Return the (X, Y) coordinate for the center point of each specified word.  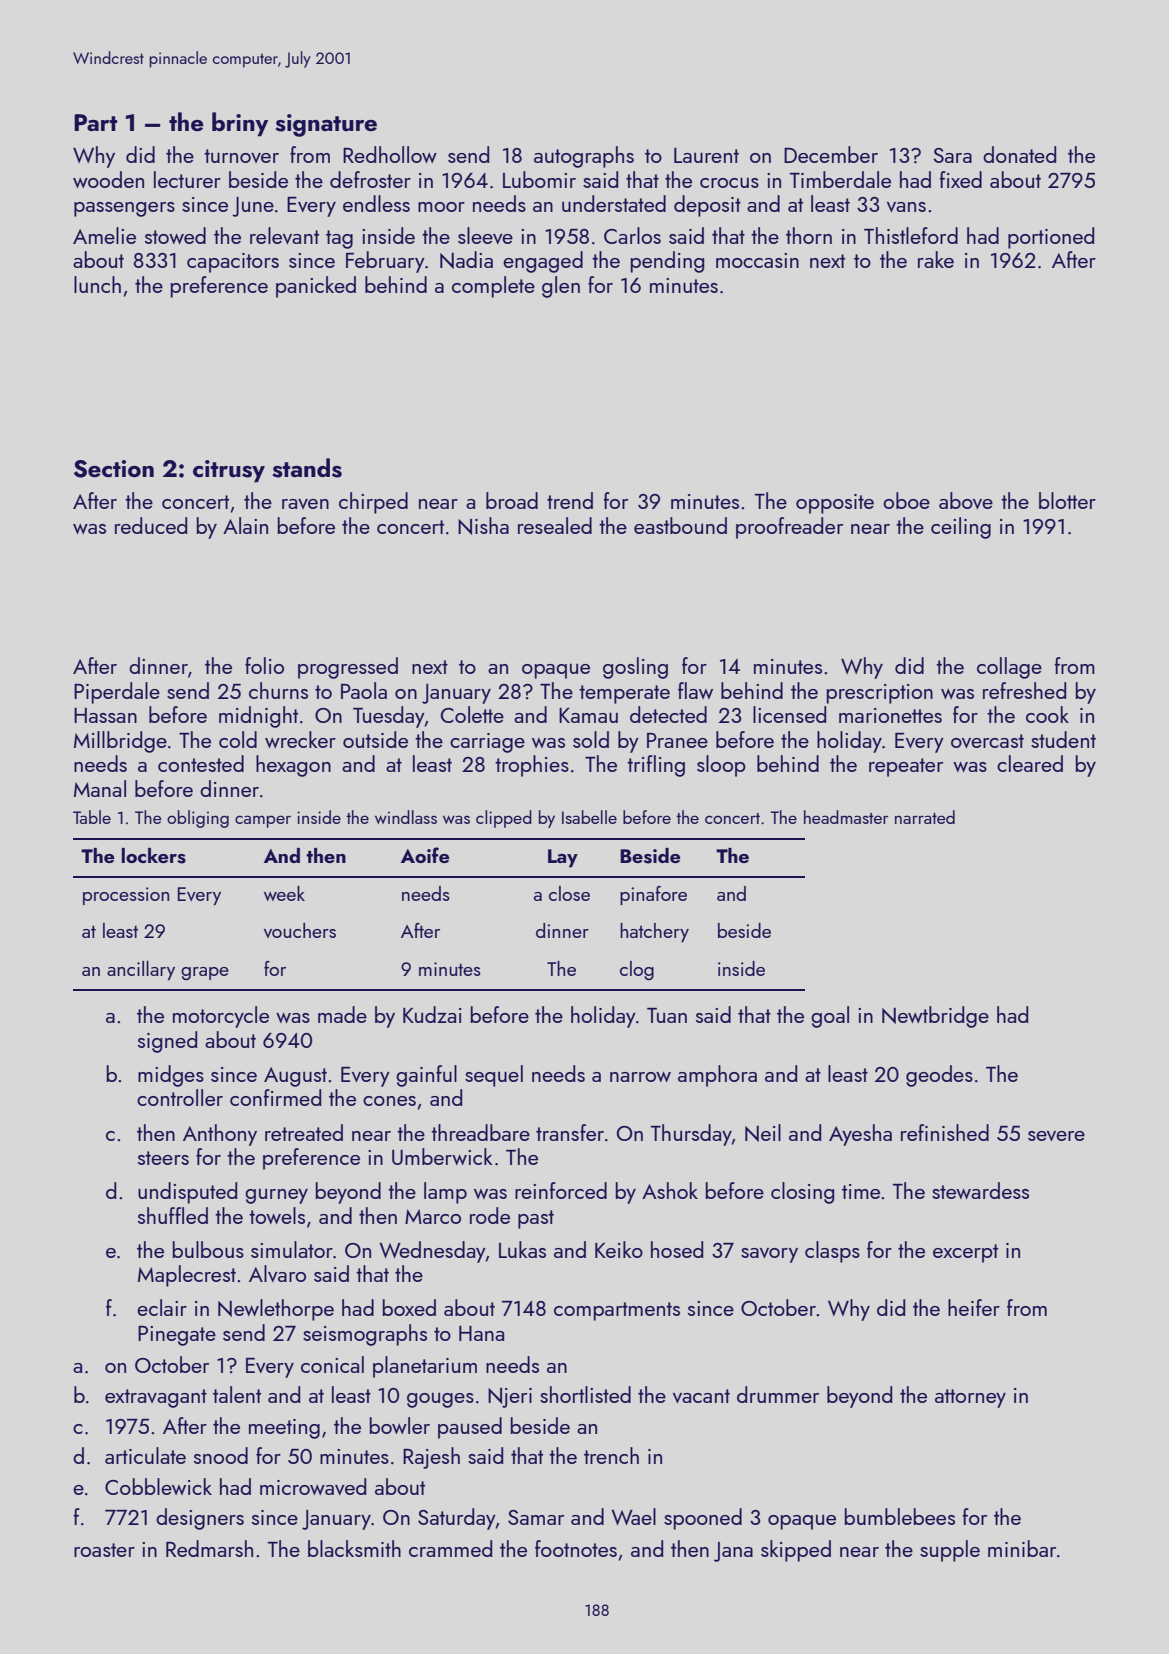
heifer (974, 1307)
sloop (721, 766)
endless (376, 203)
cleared (1030, 763)
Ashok (670, 1190)
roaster (104, 1550)
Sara (952, 155)
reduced (151, 525)
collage (1009, 668)
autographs (584, 157)
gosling (635, 668)
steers (163, 1158)
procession (126, 896)
